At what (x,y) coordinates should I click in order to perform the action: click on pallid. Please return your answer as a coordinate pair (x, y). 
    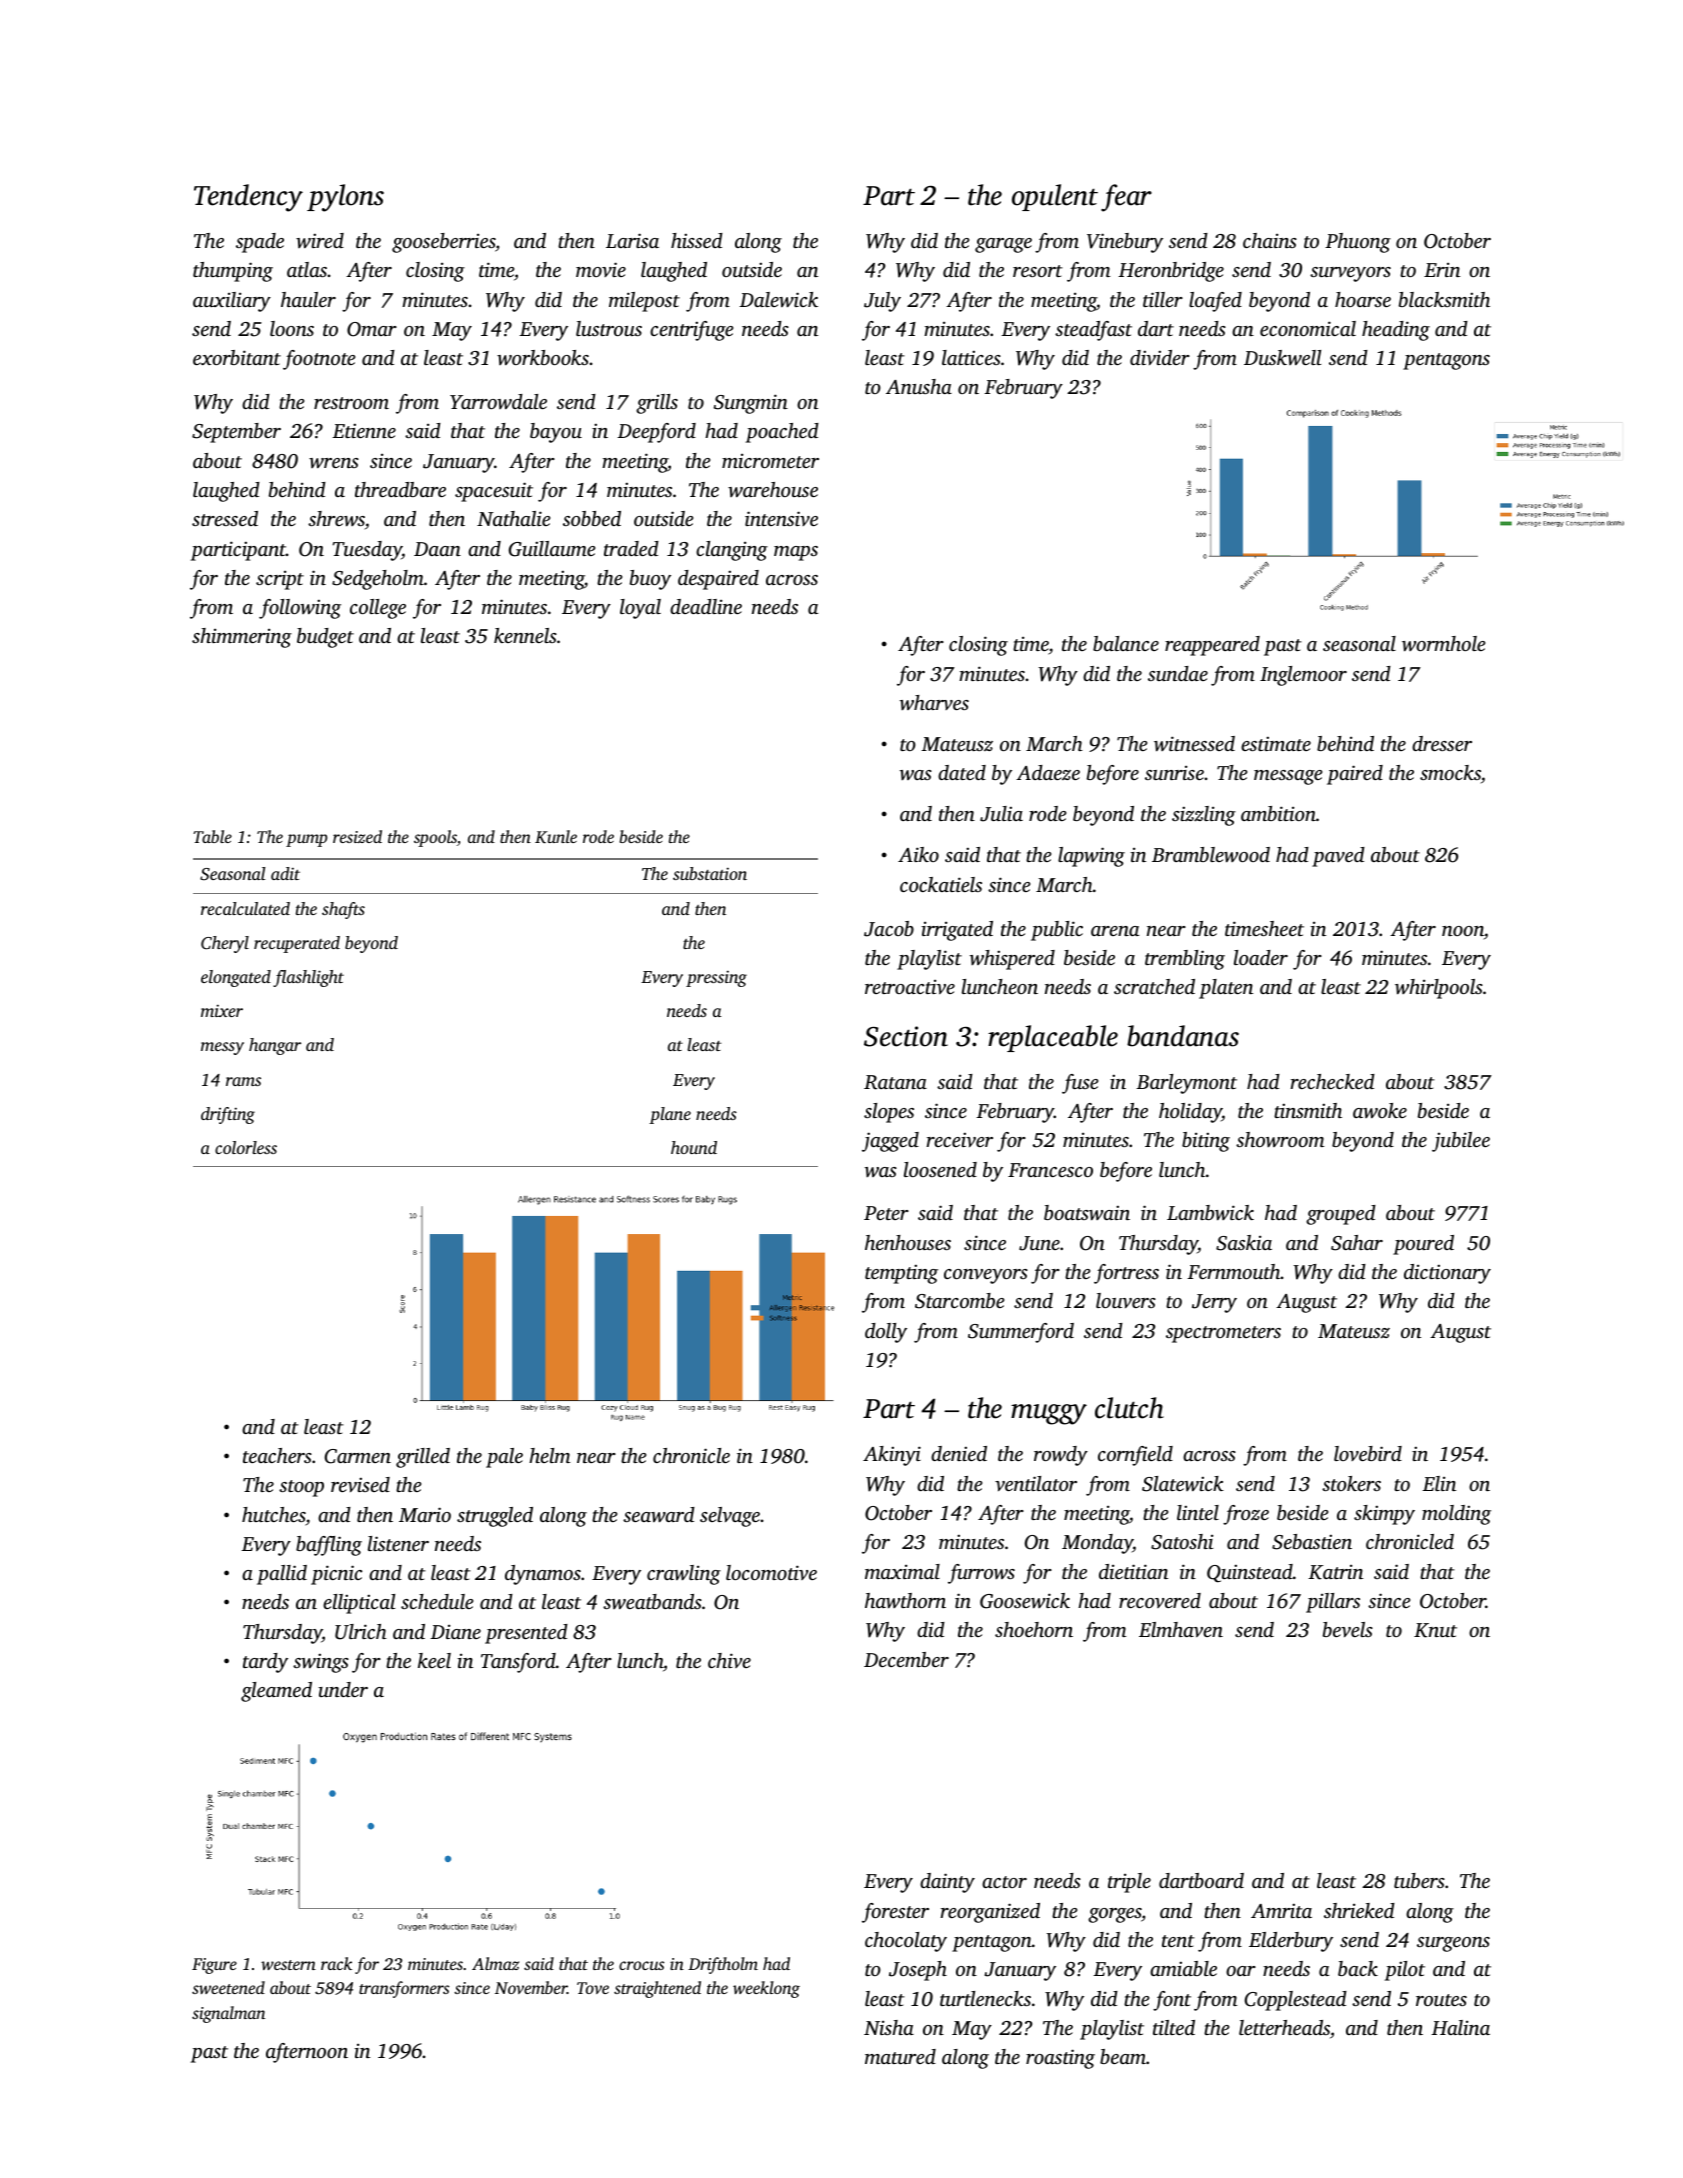
    Looking at the image, I should click on (282, 1575).
